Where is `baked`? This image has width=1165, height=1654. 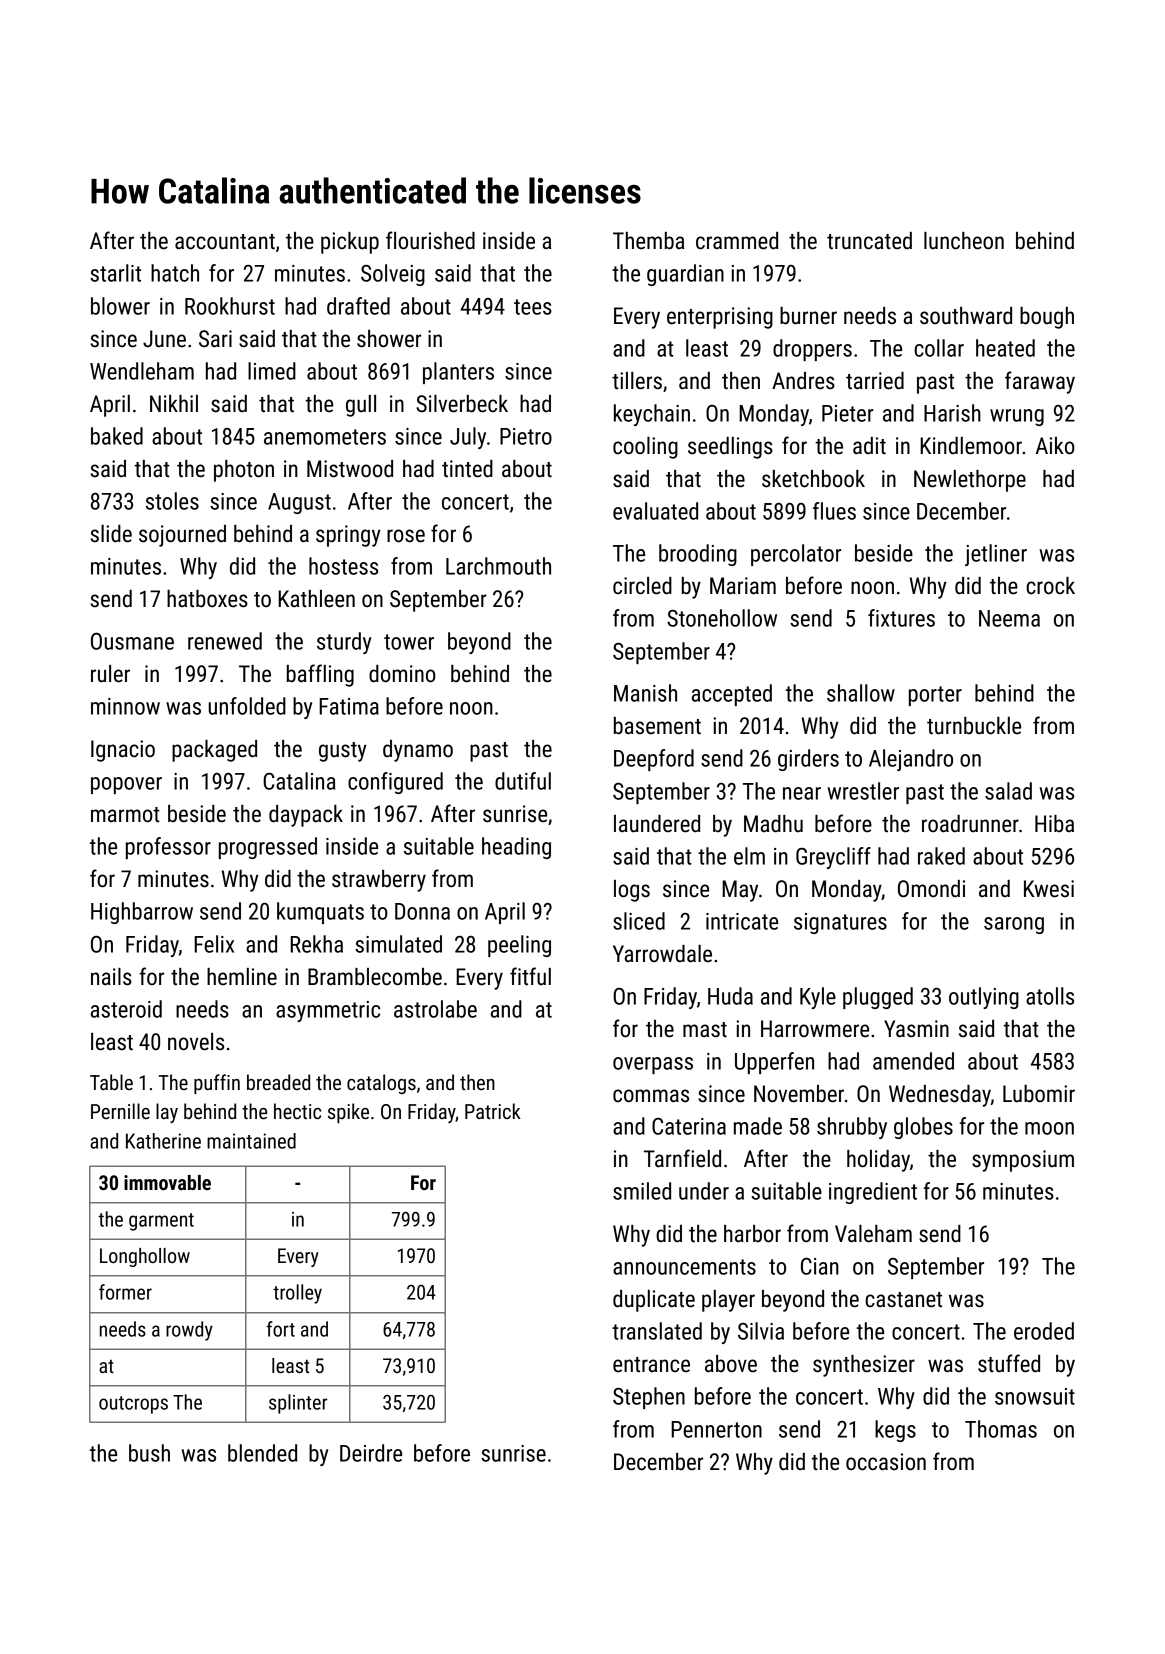 baked is located at coordinates (117, 436).
